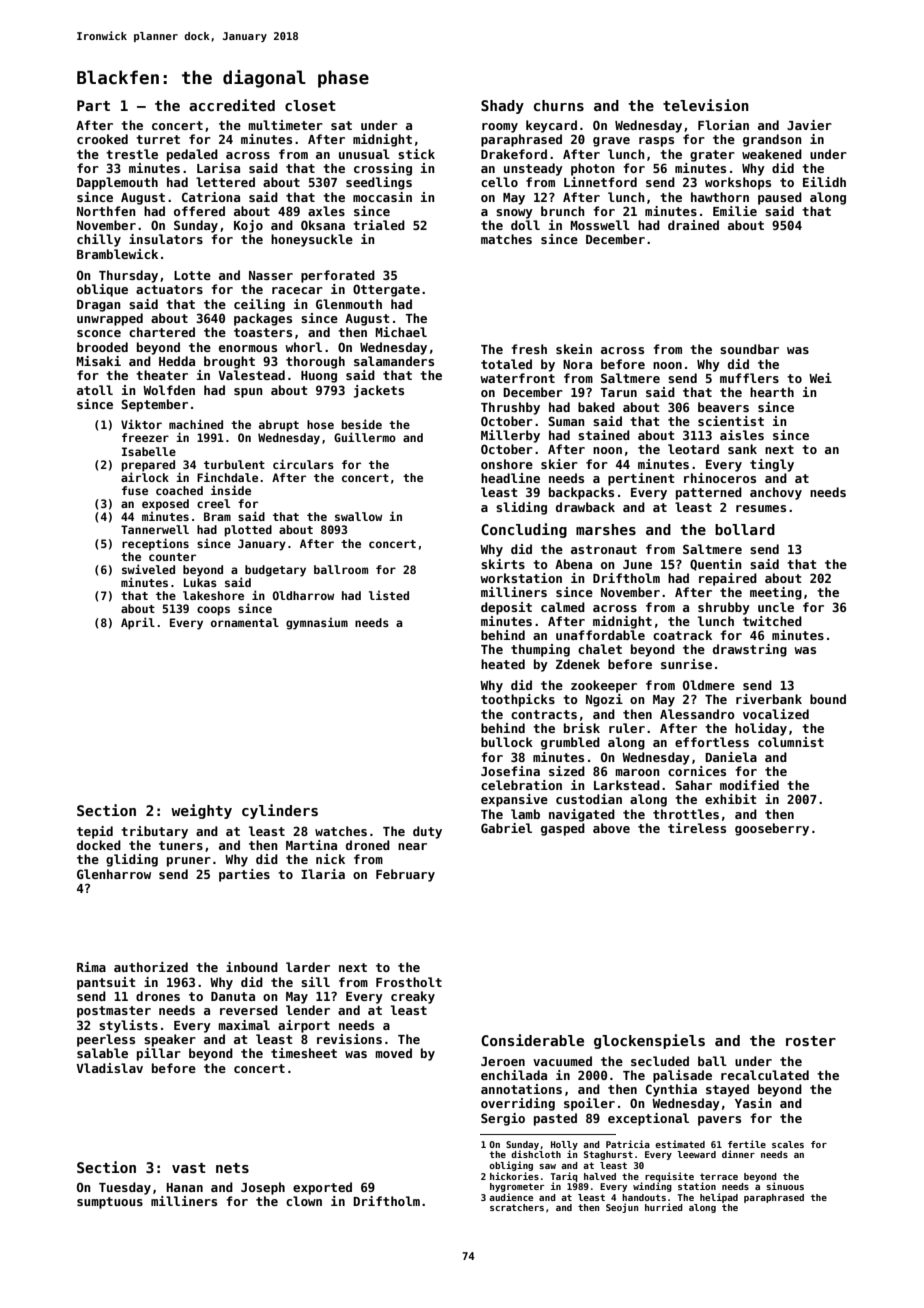 This screenshot has width=924, height=1308. What do you see at coordinates (637, 564) in the screenshot?
I see `June` at bounding box center [637, 564].
